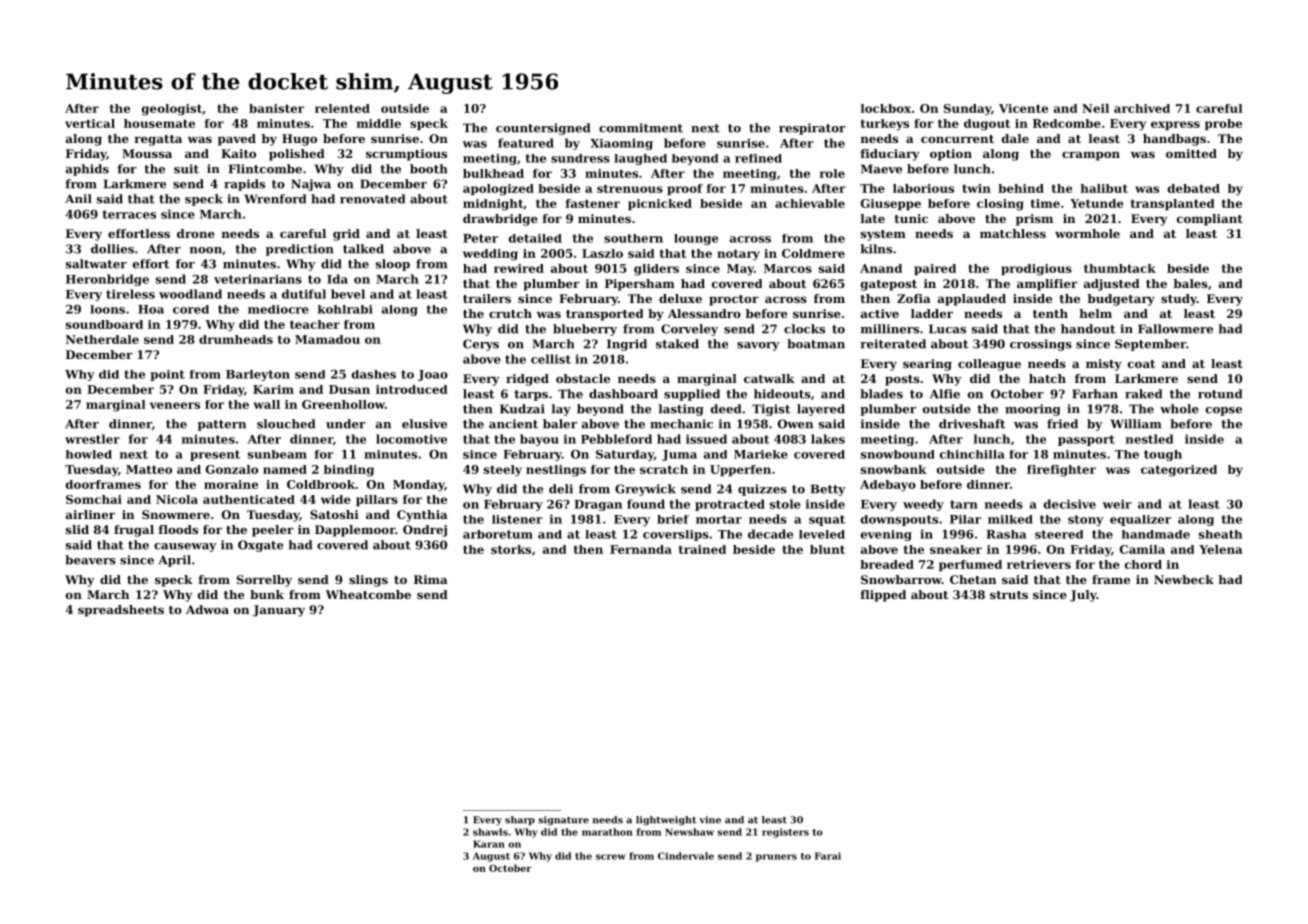  Describe the element at coordinates (345, 309) in the screenshot. I see `kohlrabi` at that location.
